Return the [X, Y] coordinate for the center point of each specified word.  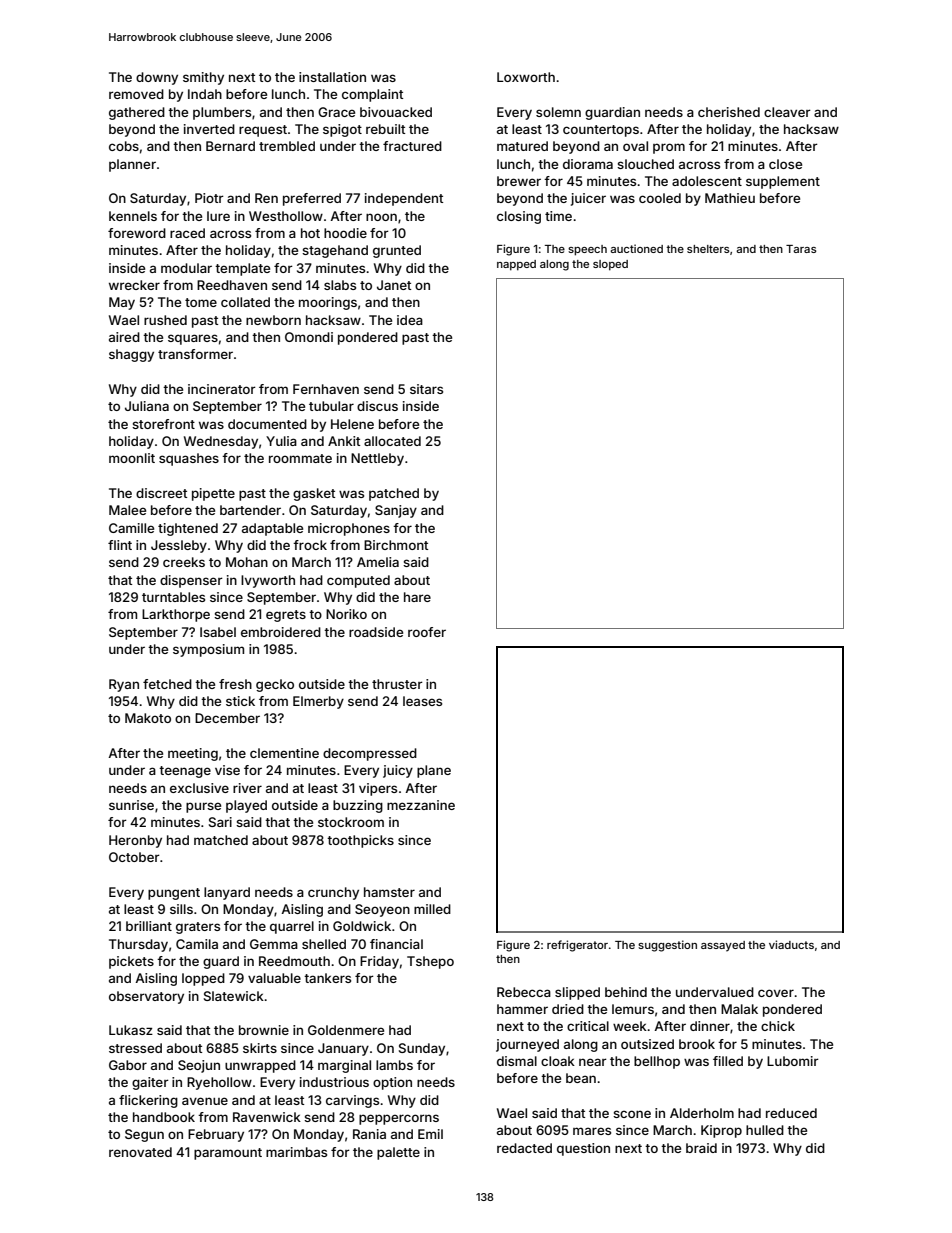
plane [434, 771]
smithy [203, 78]
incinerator [222, 389]
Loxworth [526, 77]
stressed [135, 1048]
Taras [801, 249]
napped [516, 265]
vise [227, 770]
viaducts [791, 944]
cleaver [787, 112]
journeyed [527, 1045]
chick [778, 1026]
